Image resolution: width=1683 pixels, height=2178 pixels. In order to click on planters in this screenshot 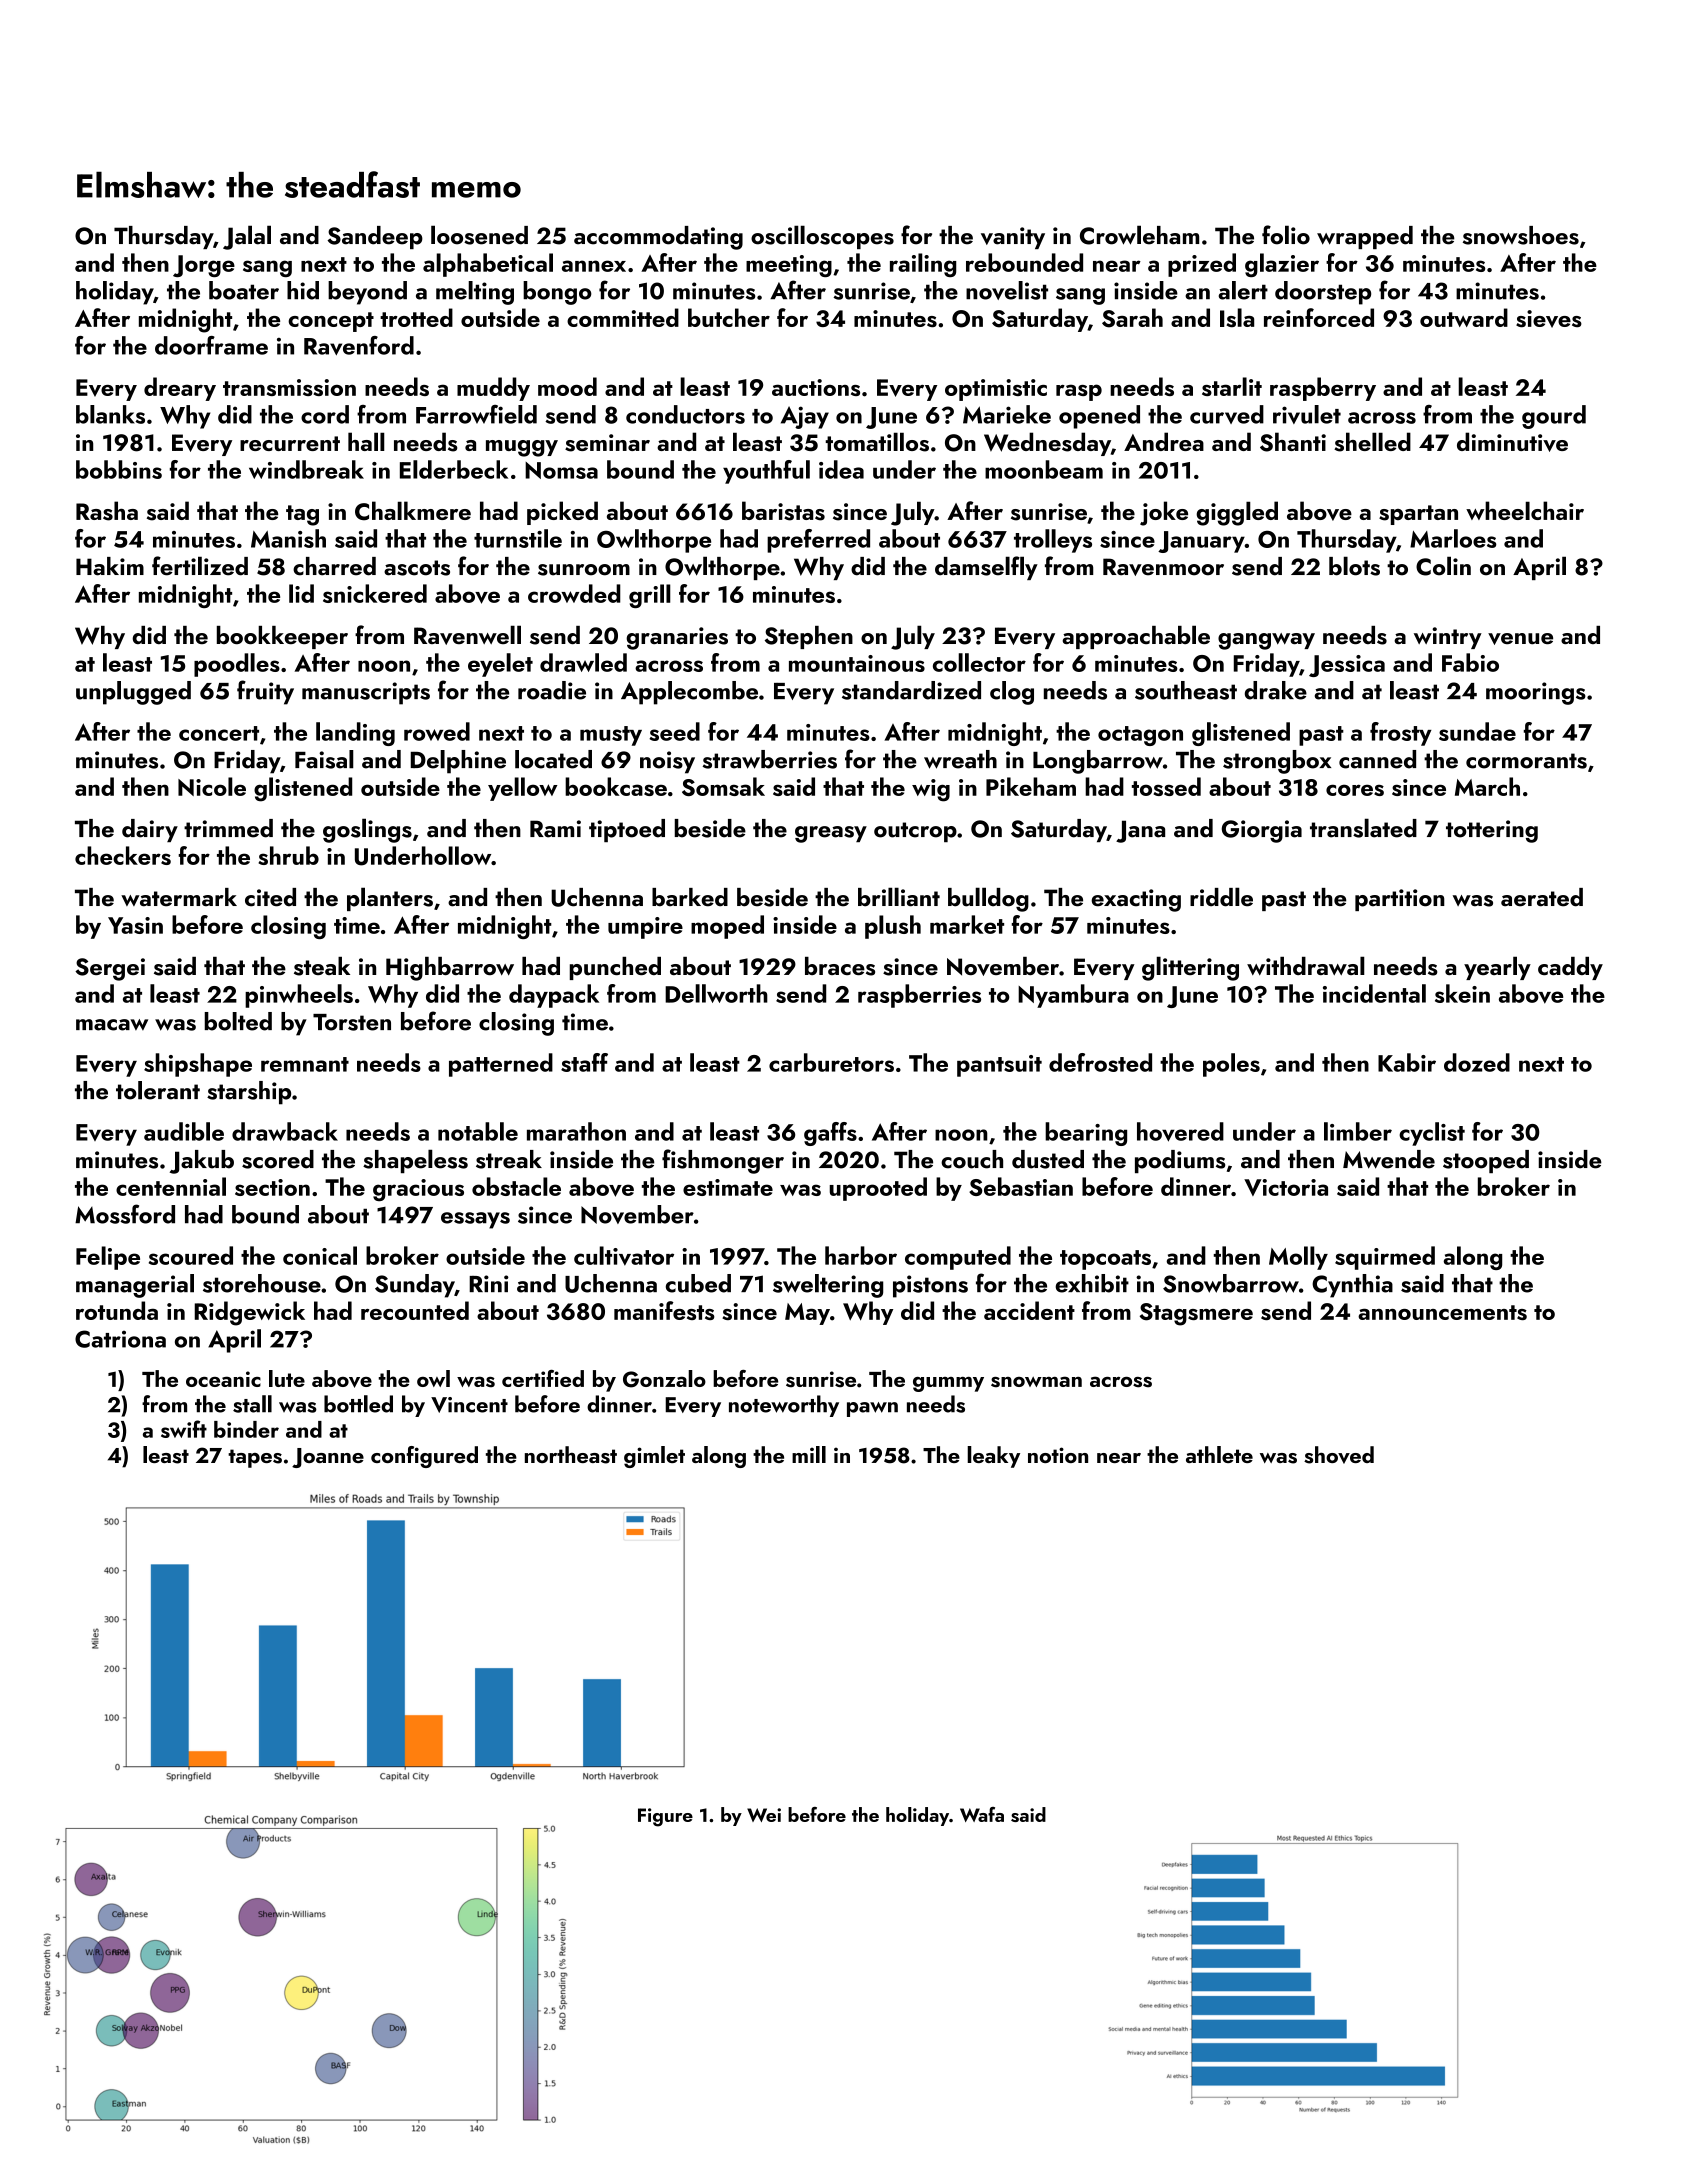, I will do `click(390, 899)`.
